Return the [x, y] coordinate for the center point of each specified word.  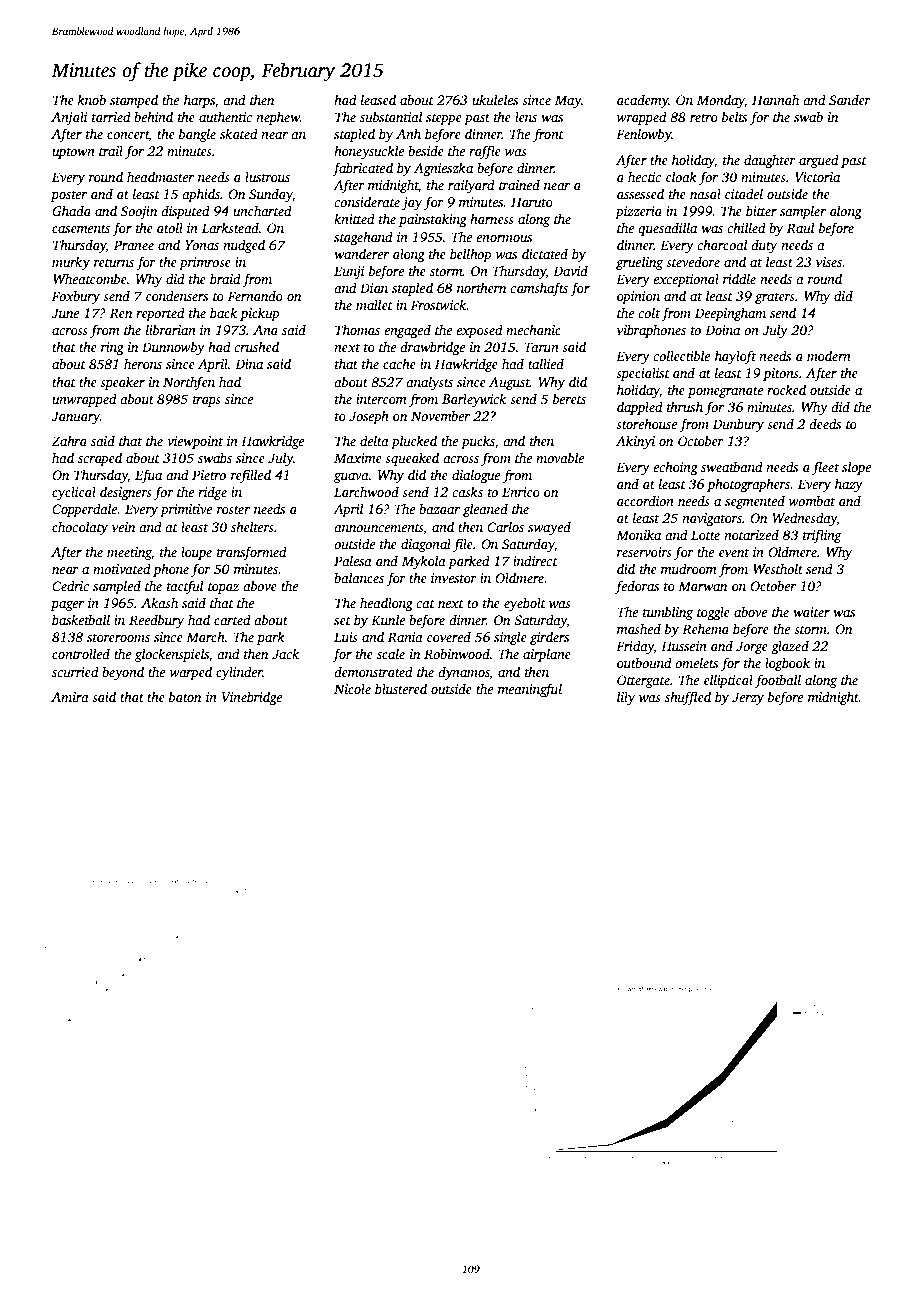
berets [569, 398]
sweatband [732, 466]
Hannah [775, 99]
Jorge [752, 647]
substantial [391, 116]
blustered [401, 688]
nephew [278, 118]
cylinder [239, 673]
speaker [122, 383]
